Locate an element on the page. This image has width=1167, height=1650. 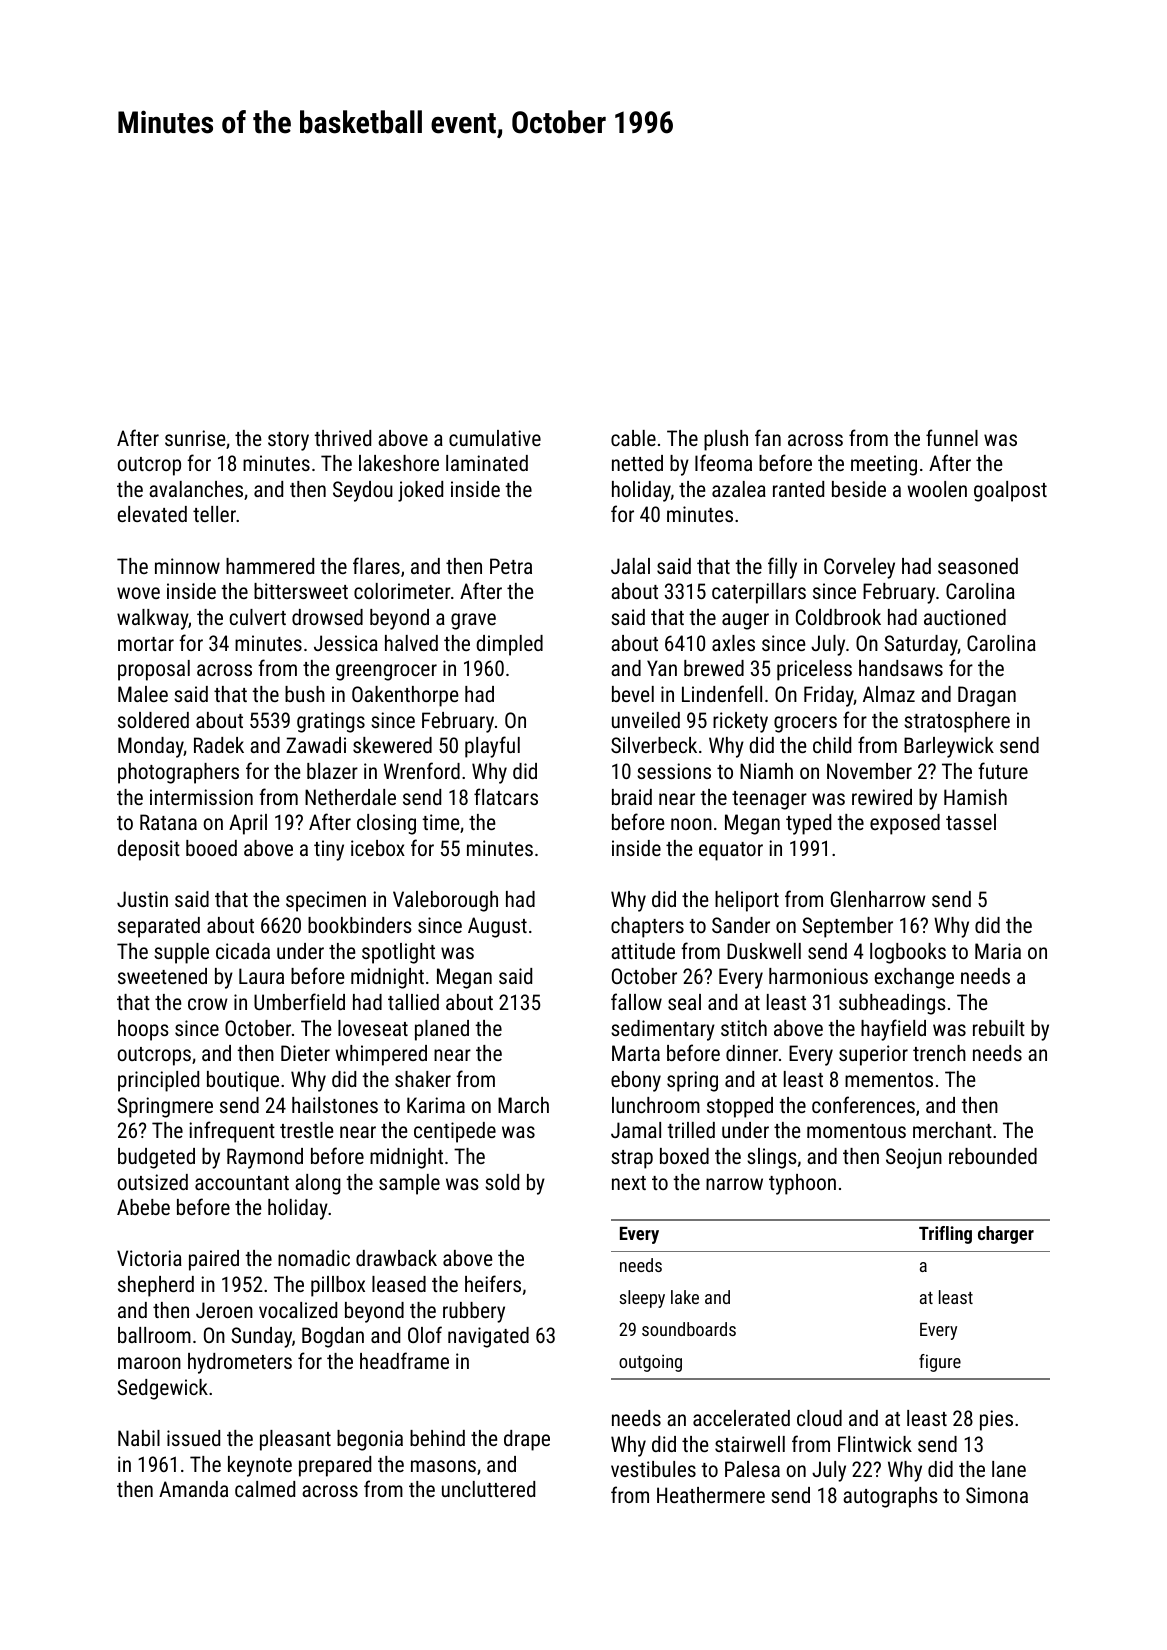
Nabil is located at coordinates (139, 1438).
